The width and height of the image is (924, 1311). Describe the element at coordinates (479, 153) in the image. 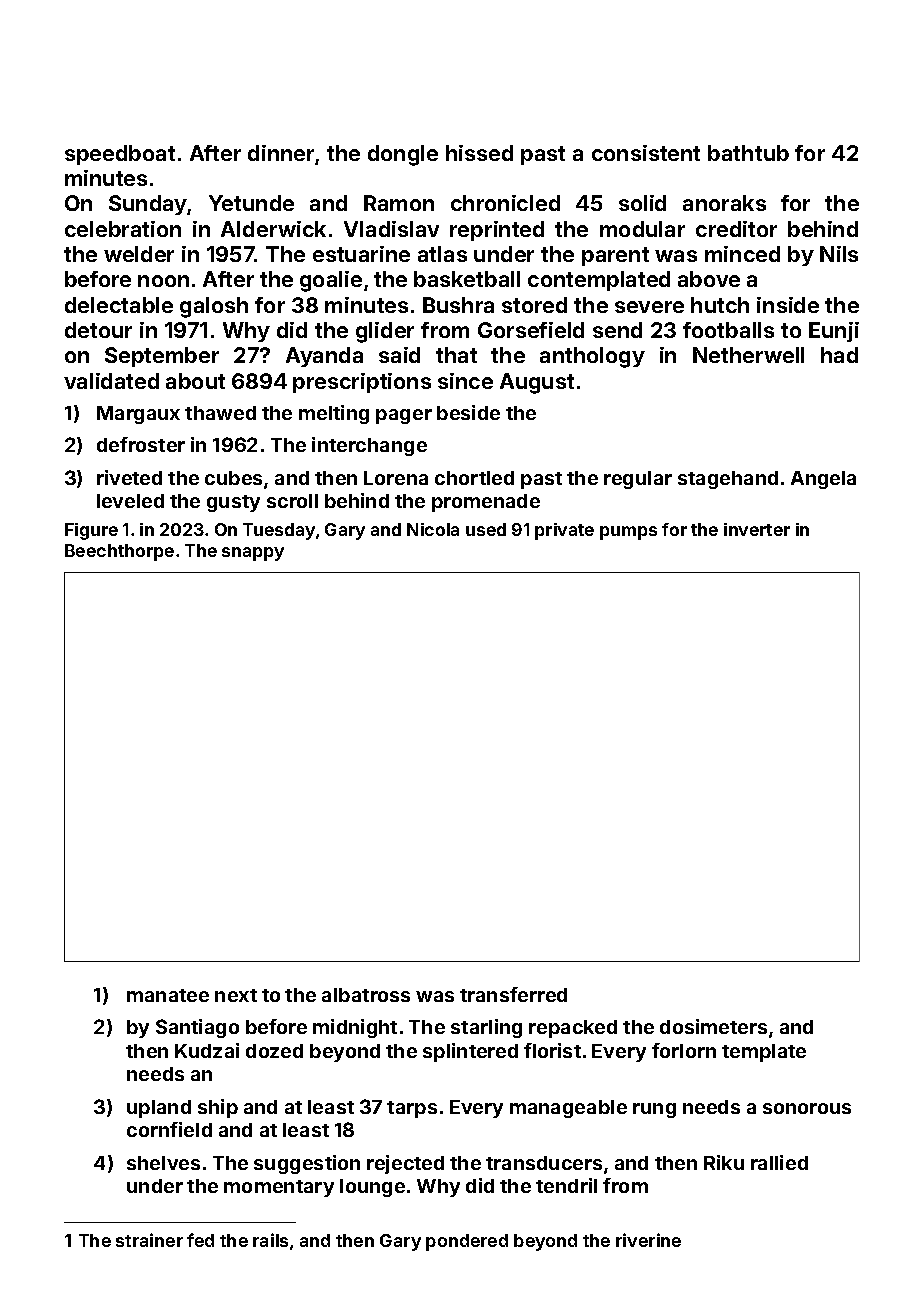

I see `hissed` at that location.
